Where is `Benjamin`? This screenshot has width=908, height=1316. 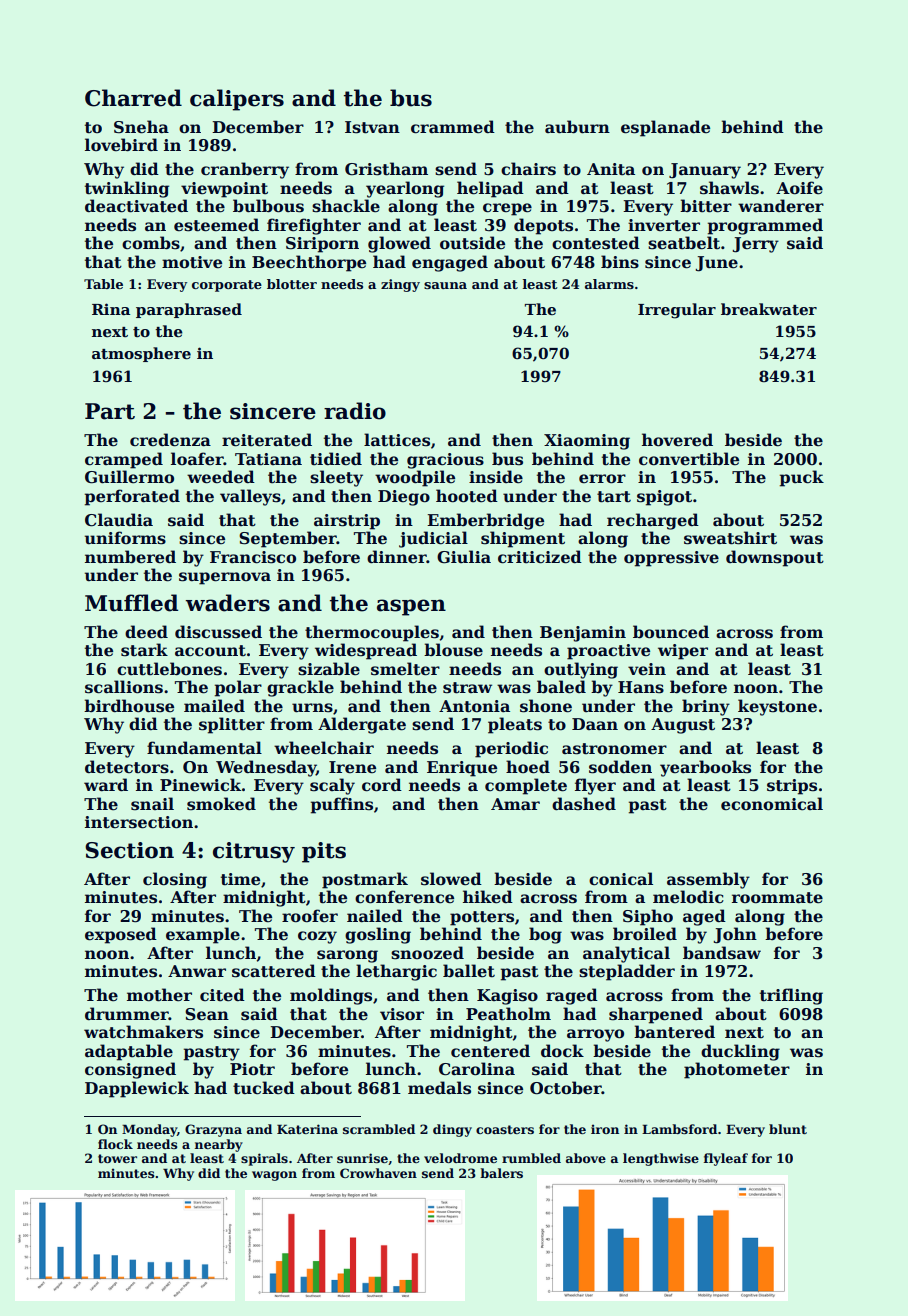 Benjamin is located at coordinates (583, 634).
